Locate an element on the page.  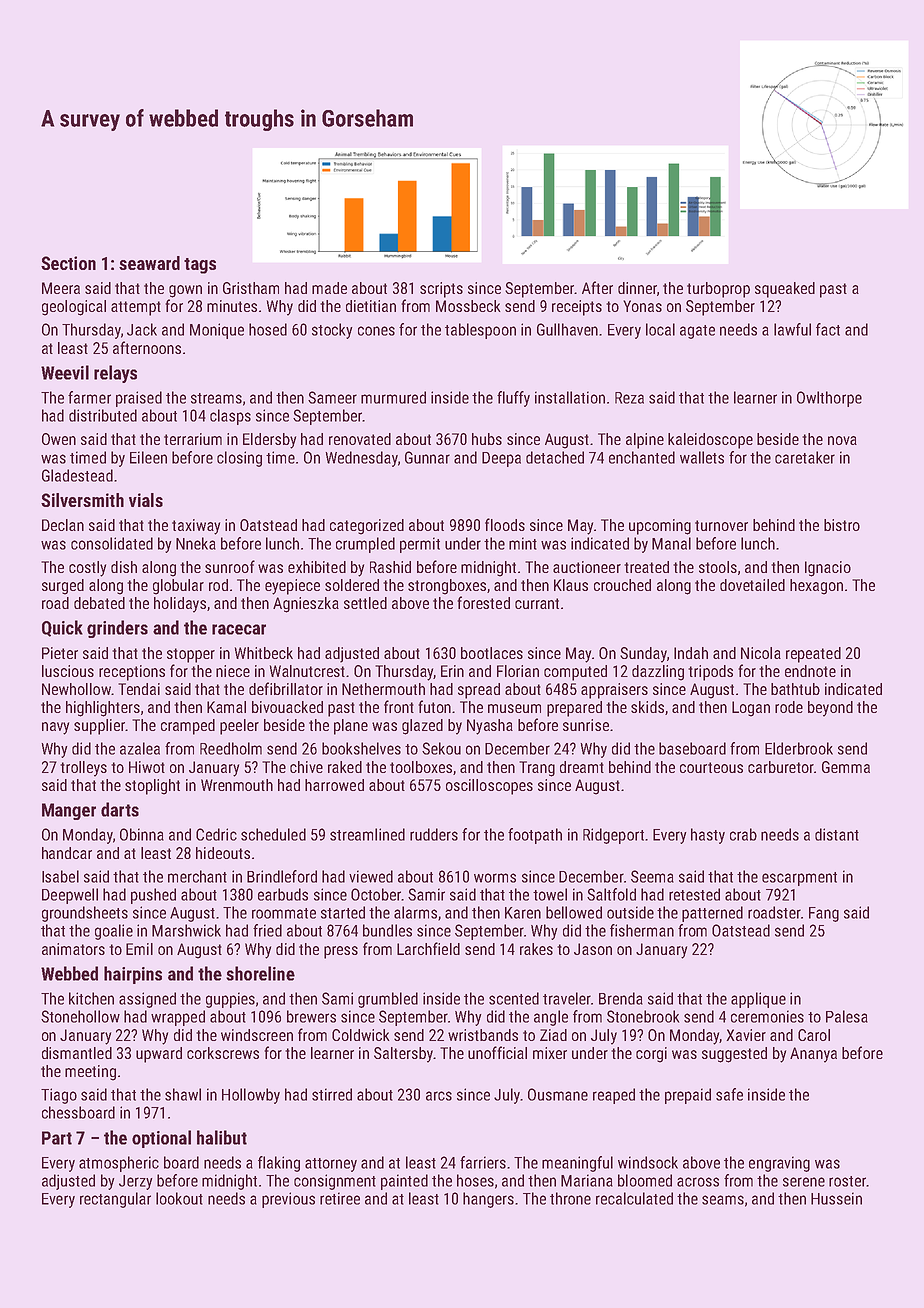
rectangular is located at coordinates (115, 1200).
